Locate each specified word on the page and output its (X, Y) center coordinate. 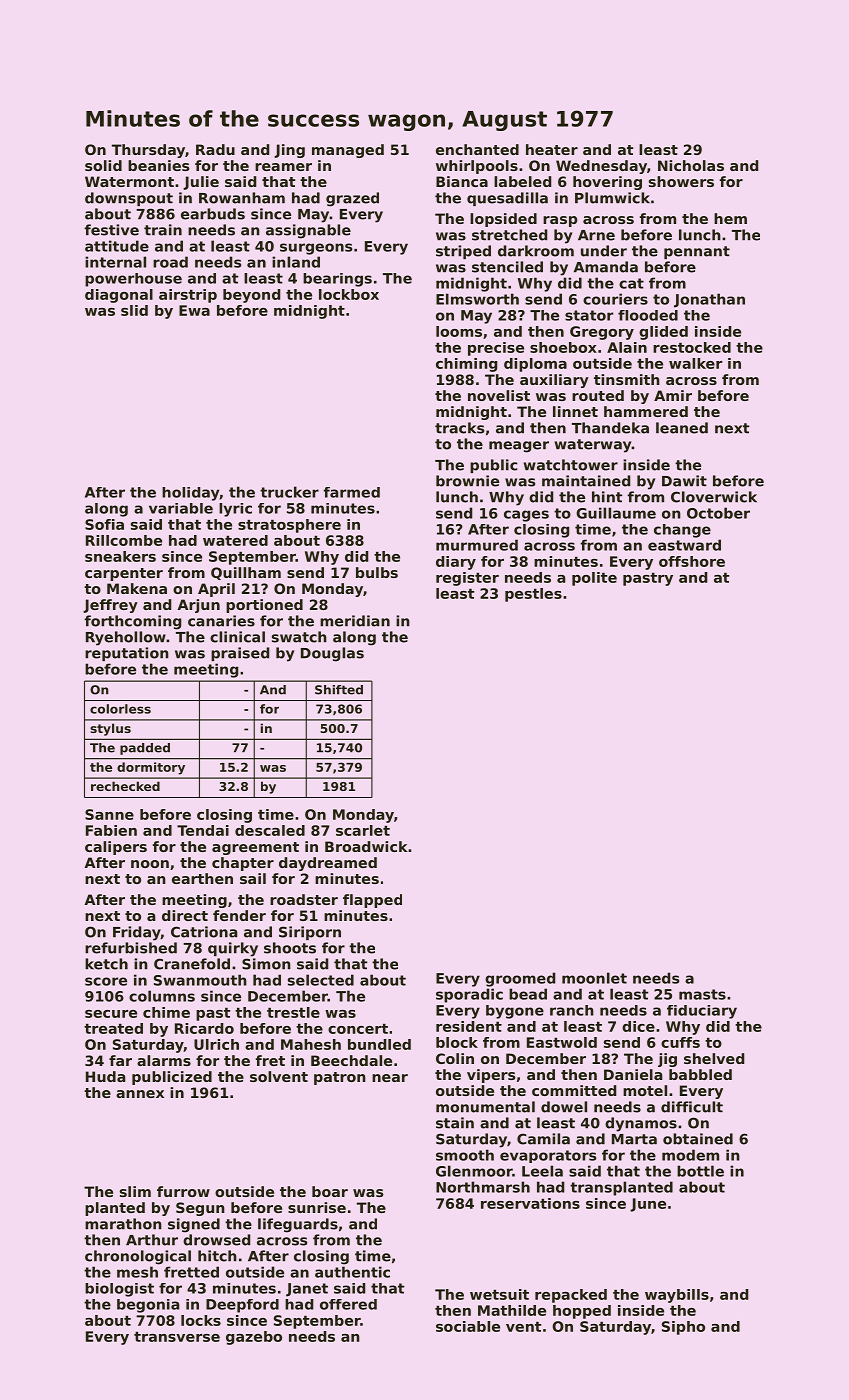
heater (552, 149)
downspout (129, 199)
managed (348, 151)
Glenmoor (474, 1171)
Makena (137, 588)
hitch (217, 1256)
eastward (684, 545)
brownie (467, 481)
